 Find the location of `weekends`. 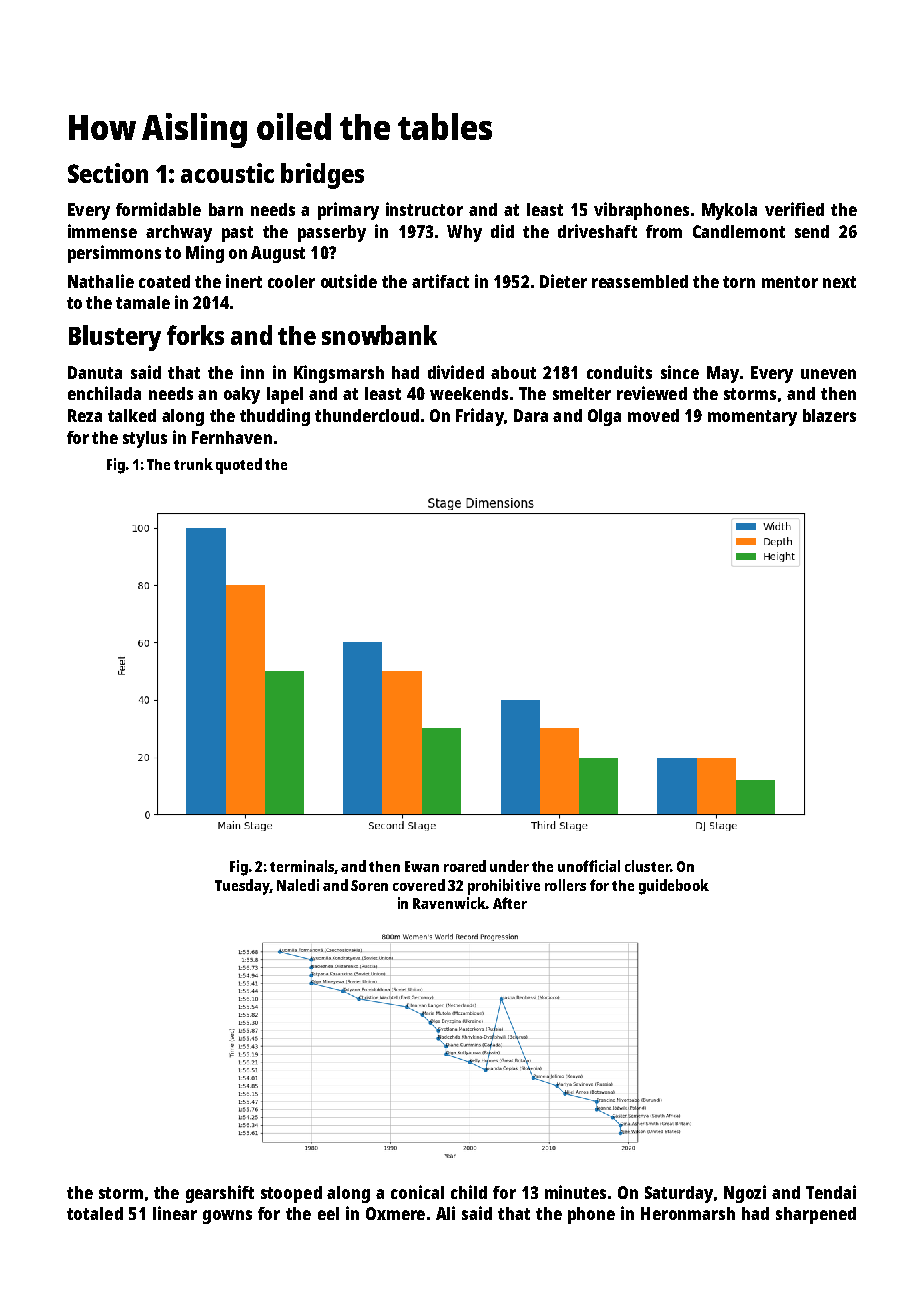

weekends is located at coordinates (469, 393).
